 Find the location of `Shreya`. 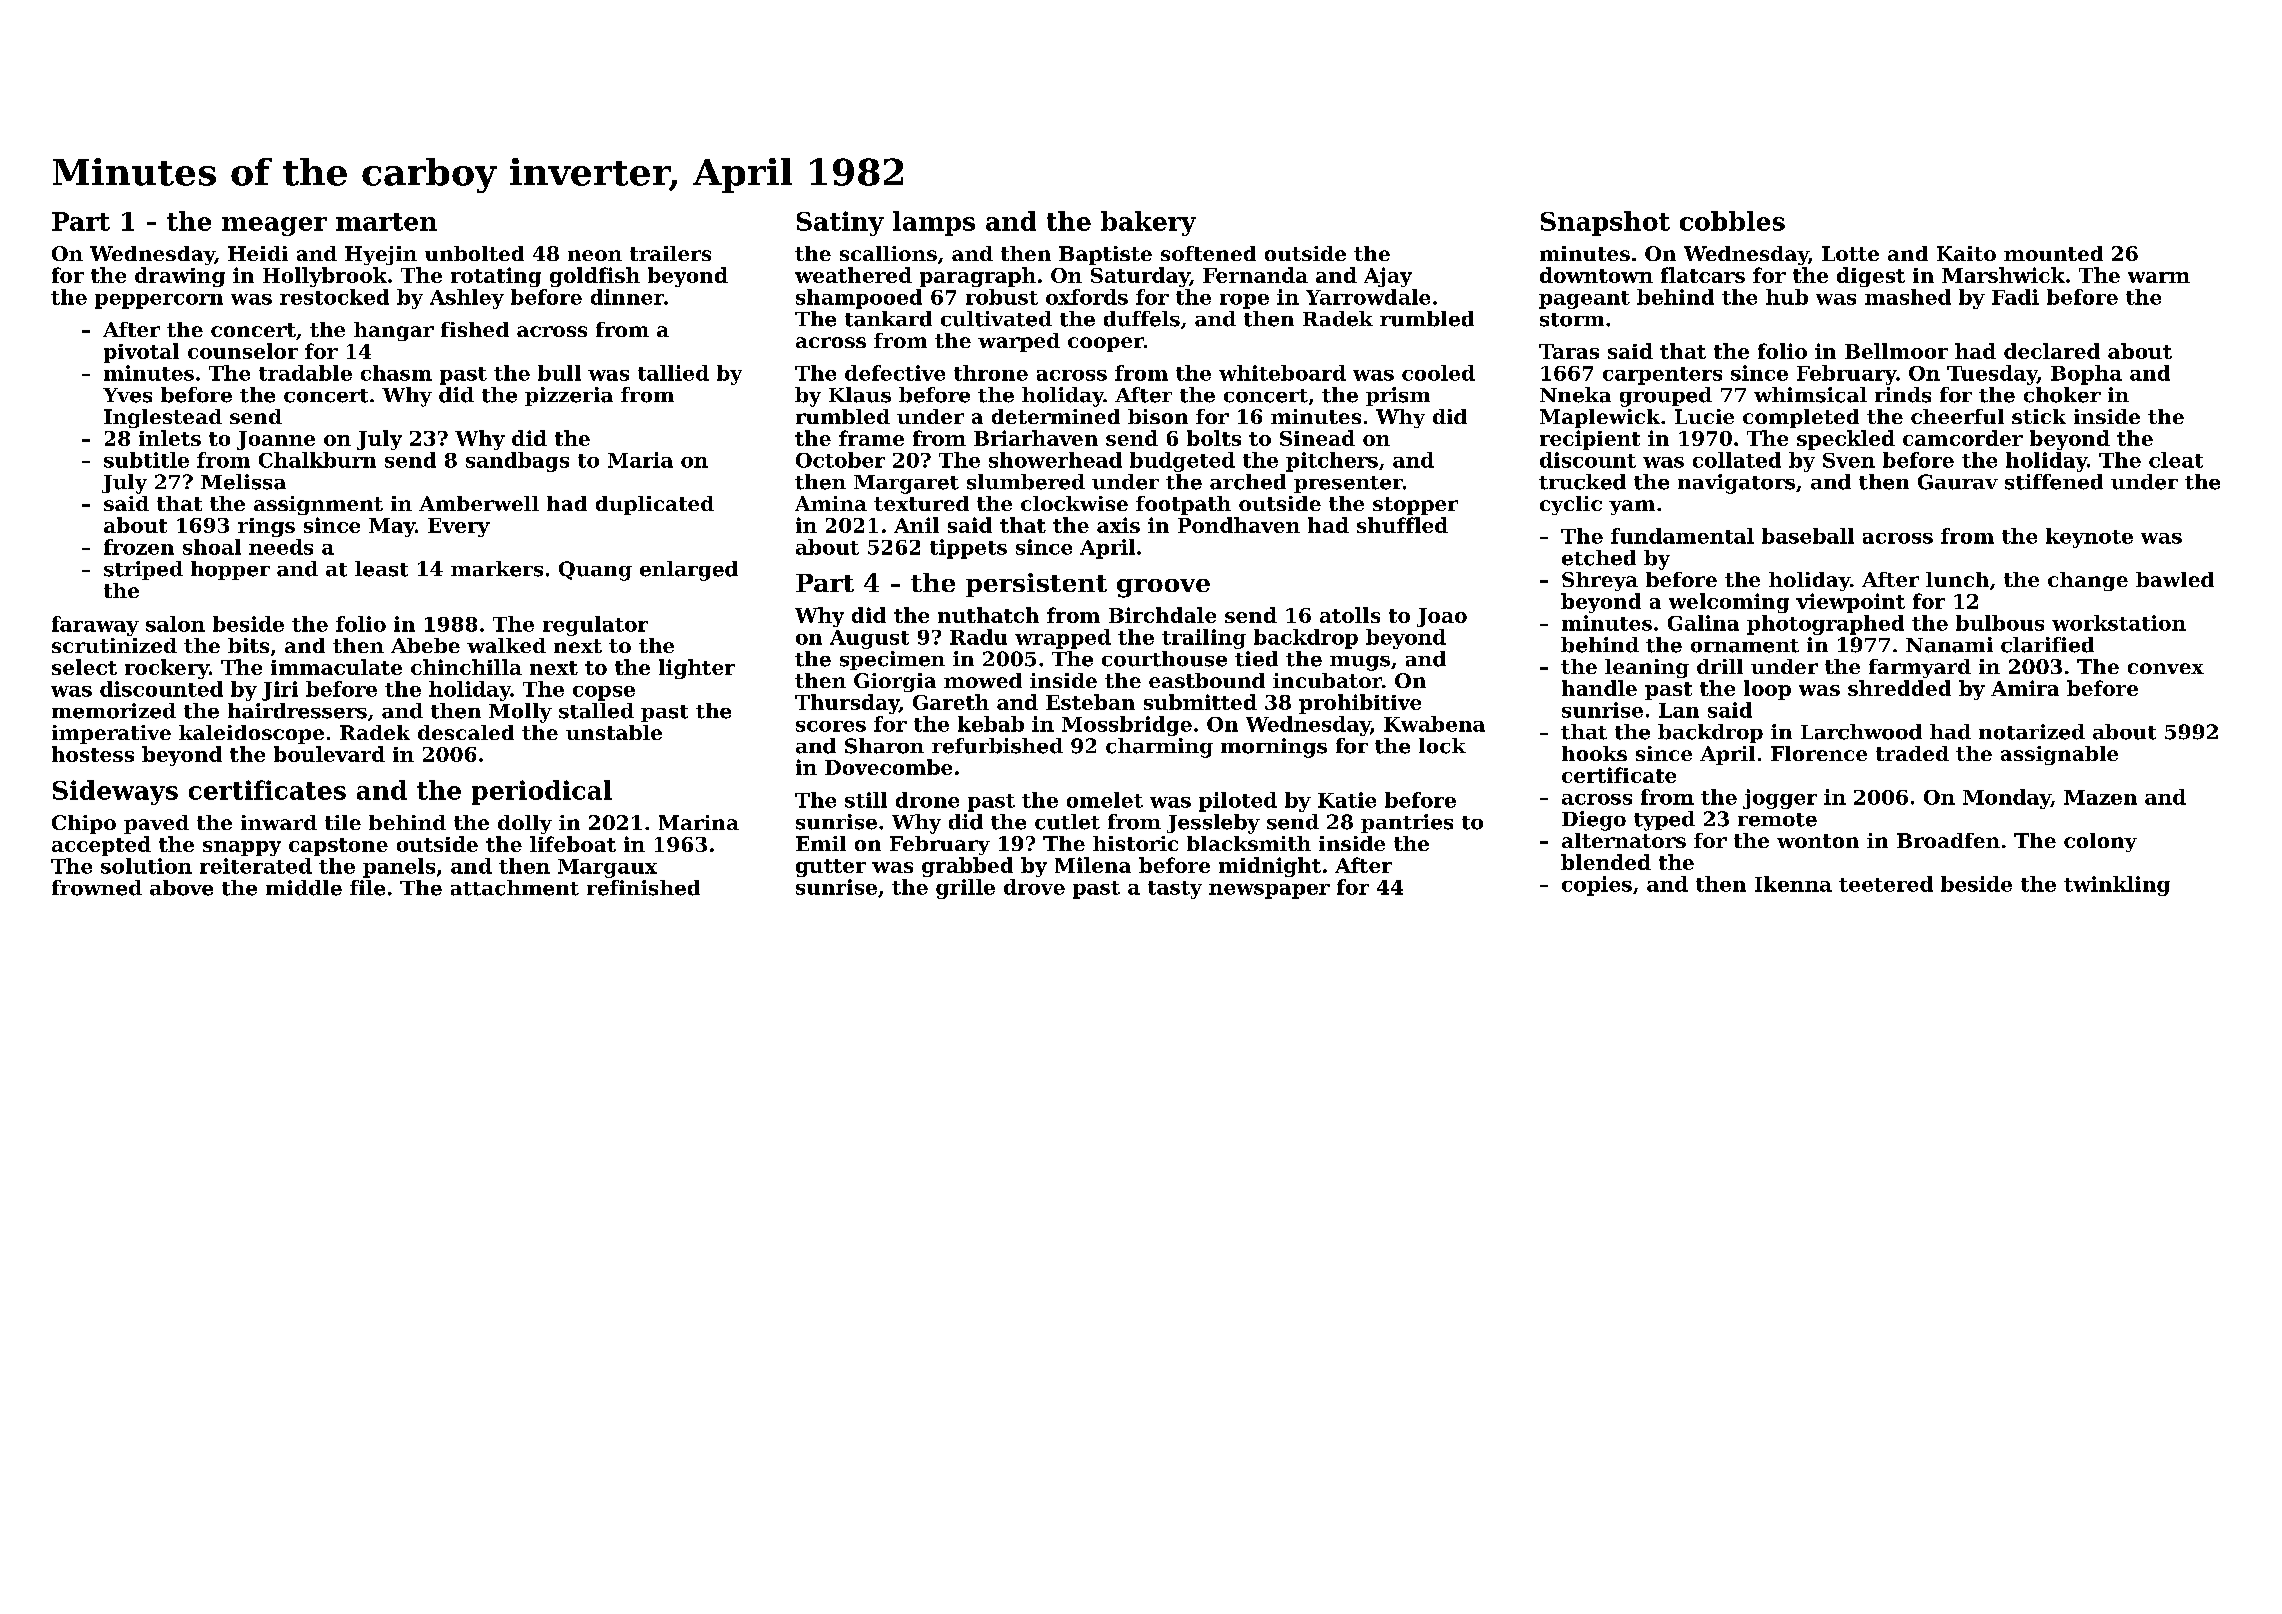

Shreya is located at coordinates (1600, 581).
